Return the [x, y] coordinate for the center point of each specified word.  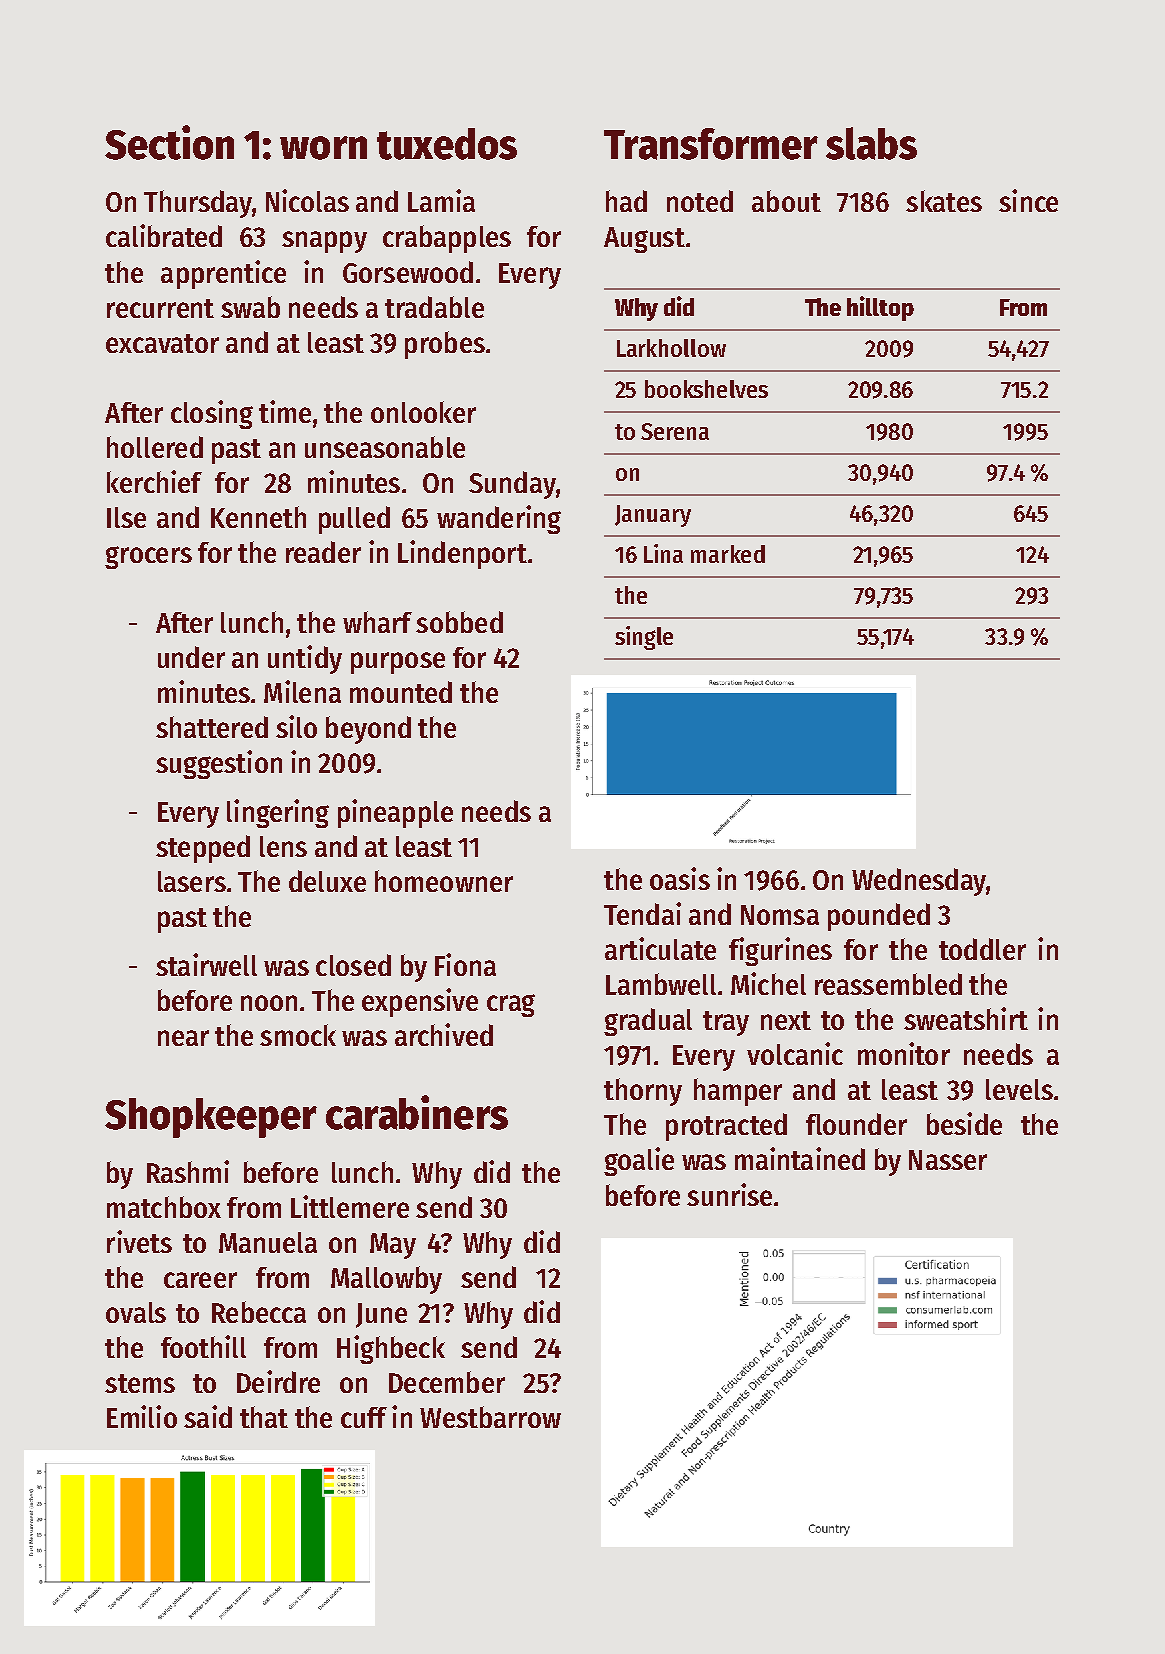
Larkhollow [671, 348]
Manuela [268, 1242]
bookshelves [706, 389]
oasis [680, 878]
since [1028, 200]
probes [445, 345]
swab [250, 307]
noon [269, 1003]
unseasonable [385, 447]
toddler [982, 949]
